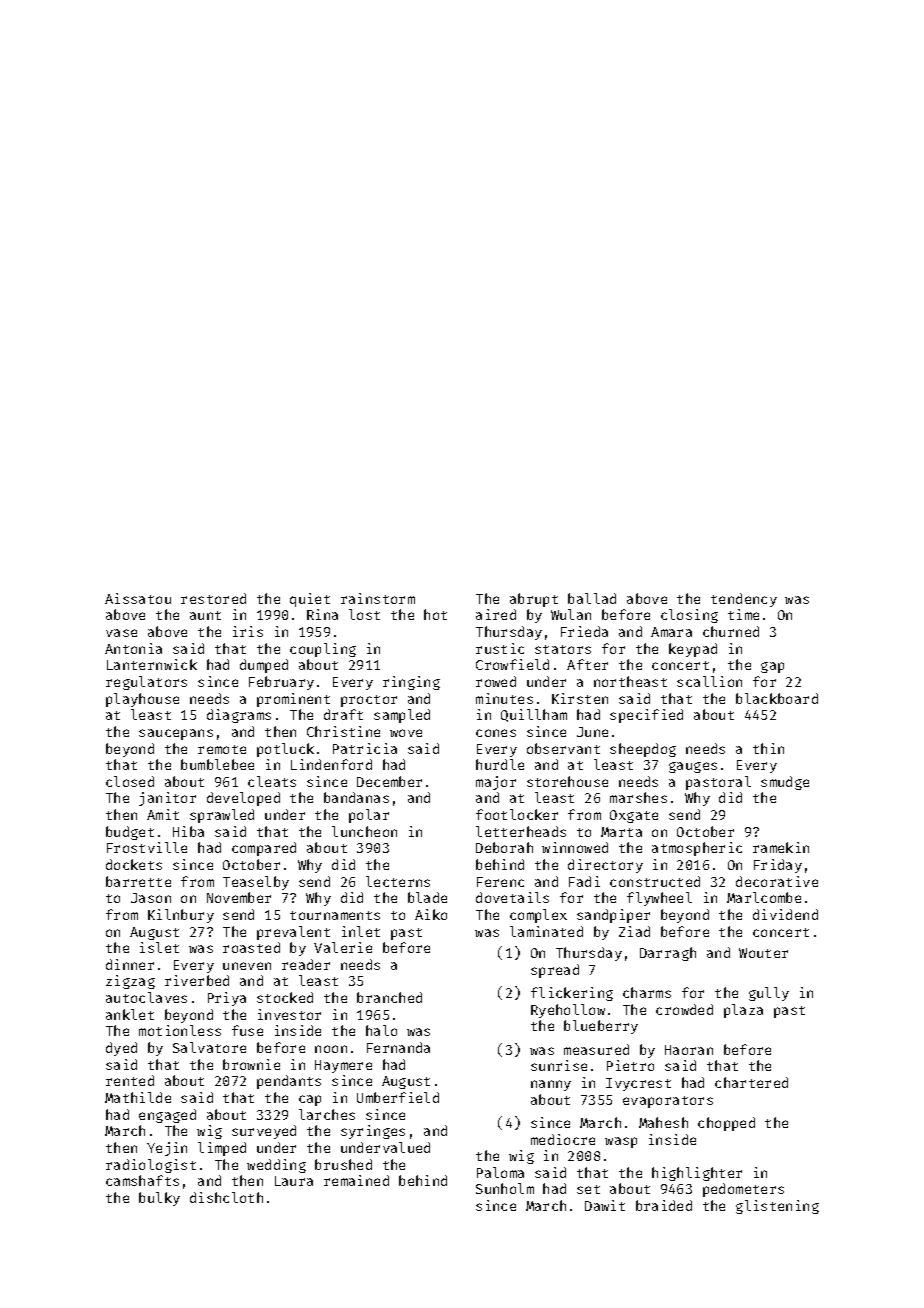 The image size is (924, 1308). What do you see at coordinates (188, 831) in the screenshot?
I see `Hiba` at bounding box center [188, 831].
